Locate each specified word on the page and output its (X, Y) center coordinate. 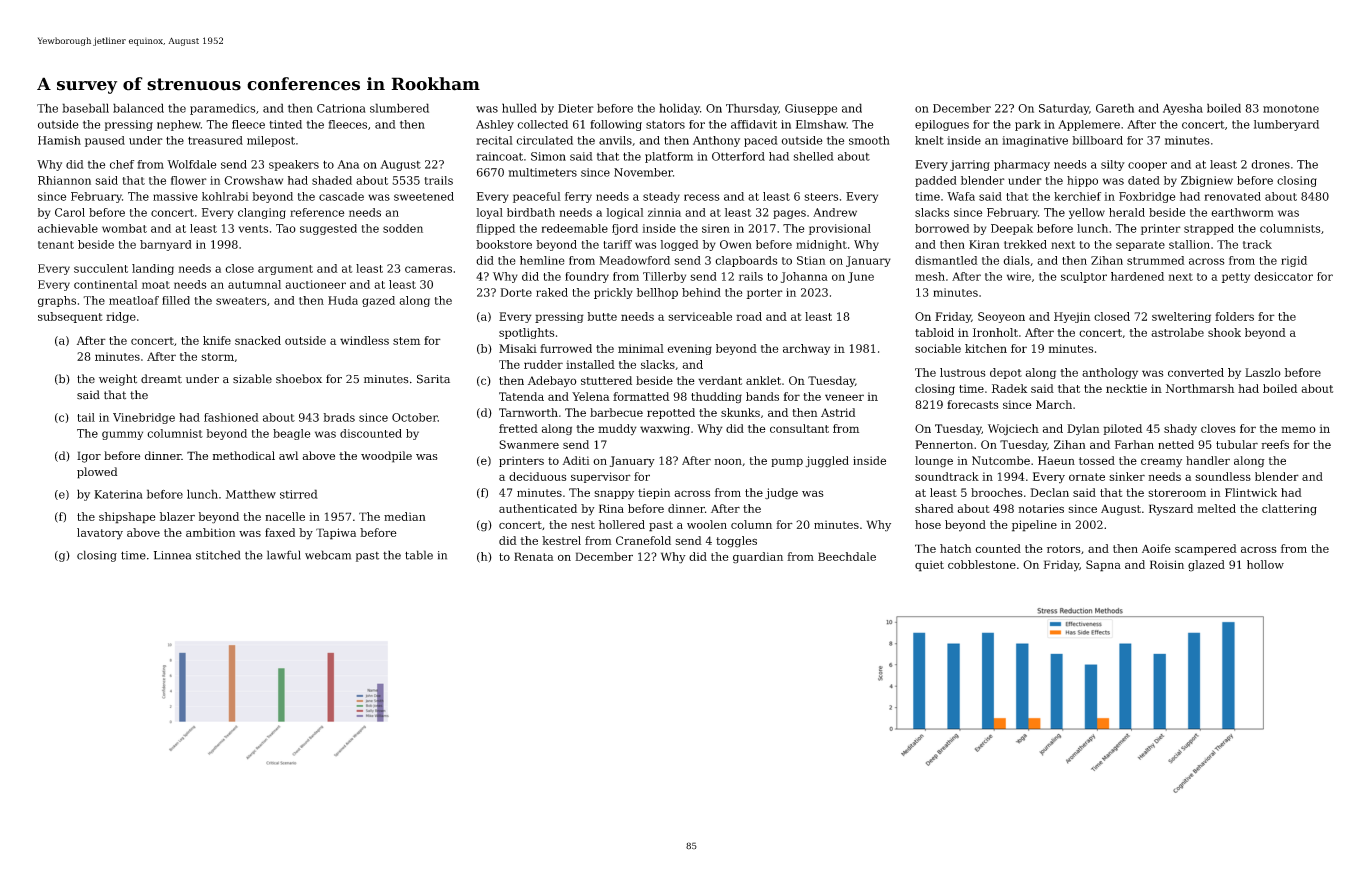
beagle (291, 434)
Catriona (341, 108)
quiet (929, 566)
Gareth (1115, 108)
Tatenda (521, 396)
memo (1298, 429)
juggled (827, 462)
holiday (679, 109)
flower (189, 180)
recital (494, 140)
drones (1270, 164)
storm (217, 357)
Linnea (172, 555)
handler (1208, 460)
